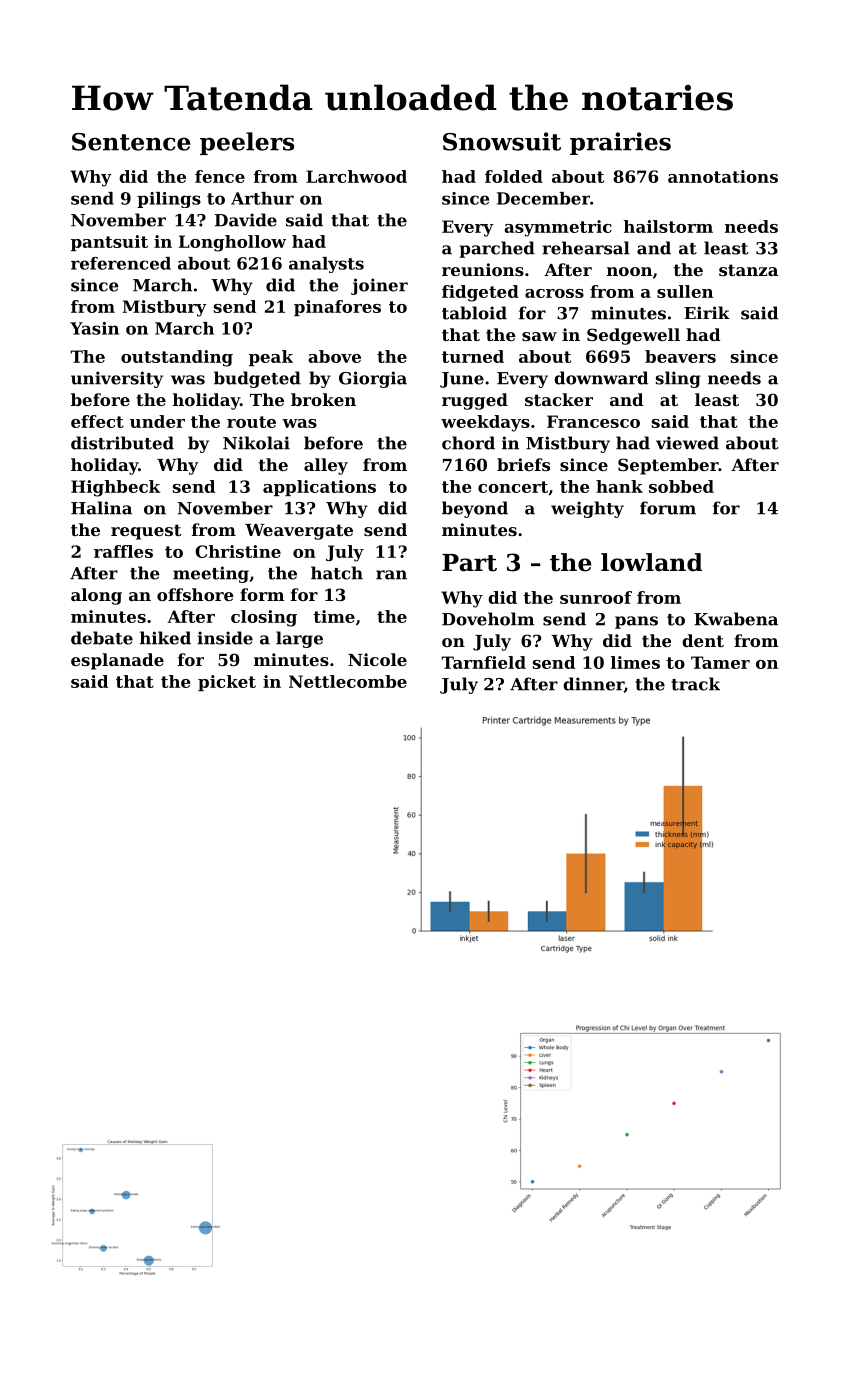  What do you see at coordinates (593, 684) in the screenshot?
I see `dinner` at bounding box center [593, 684].
